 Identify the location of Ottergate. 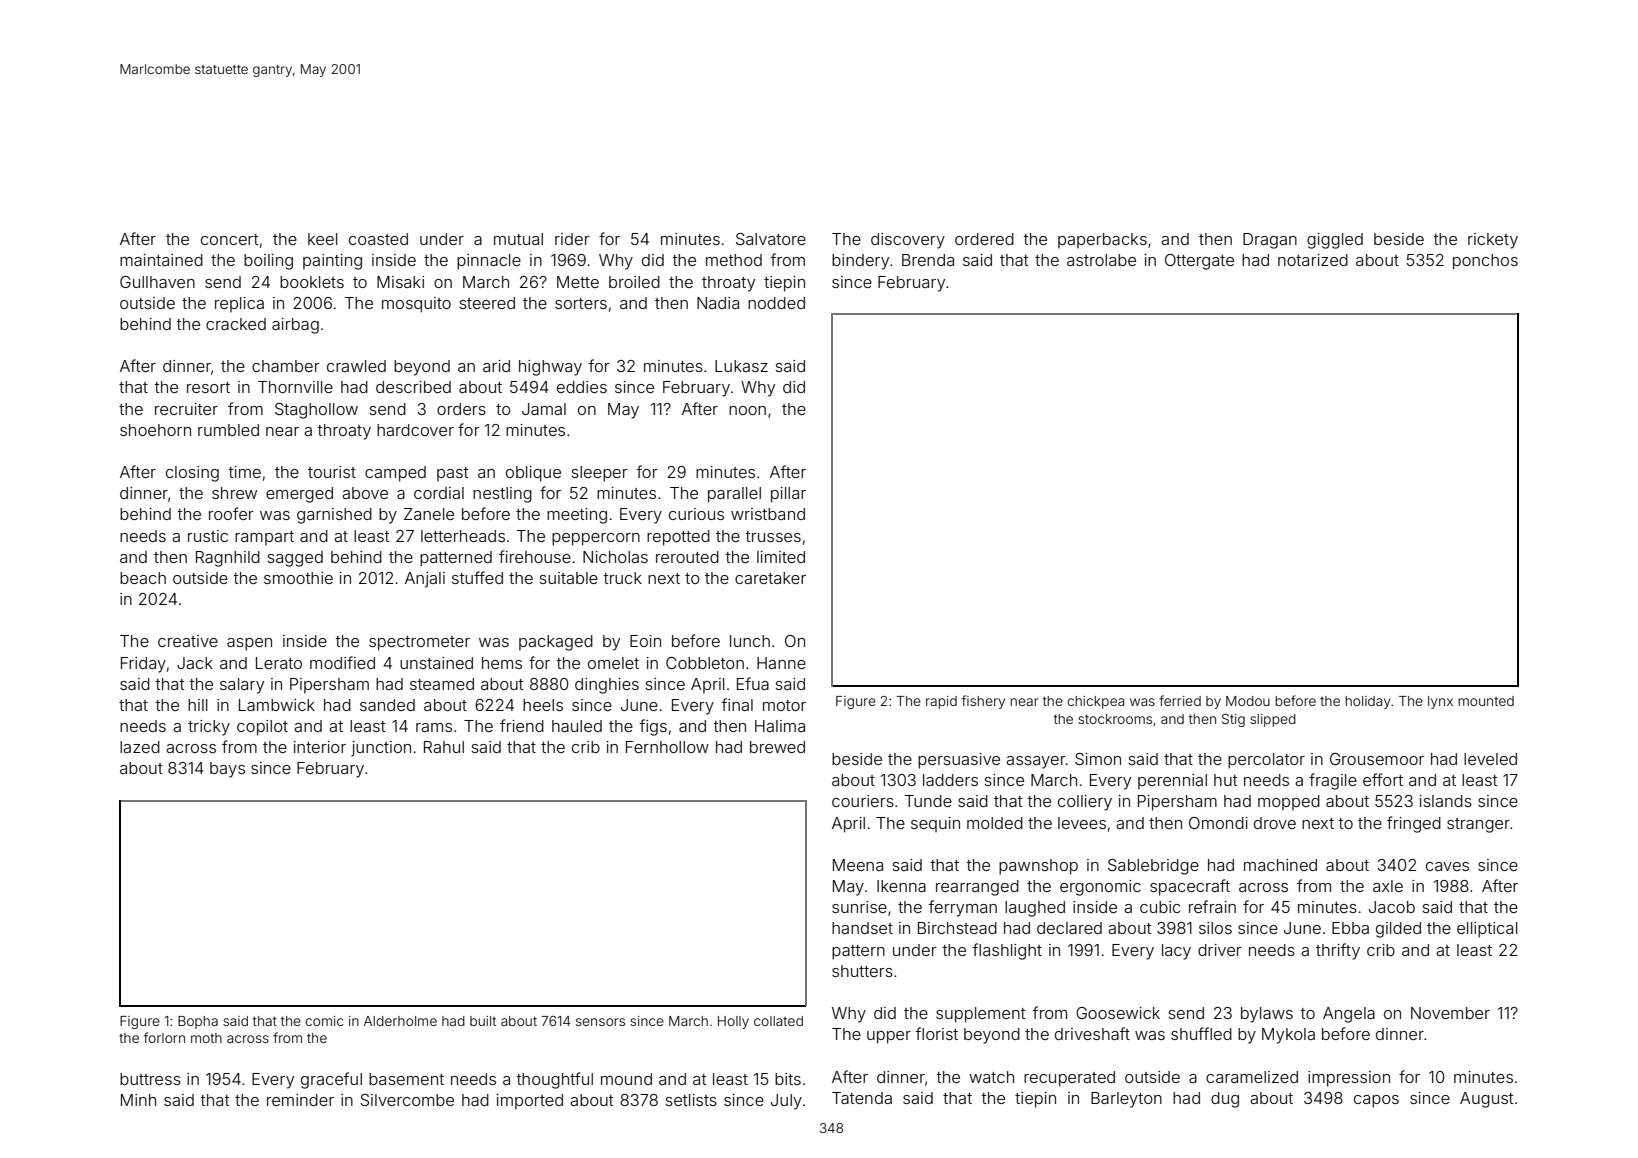
(1199, 262).
